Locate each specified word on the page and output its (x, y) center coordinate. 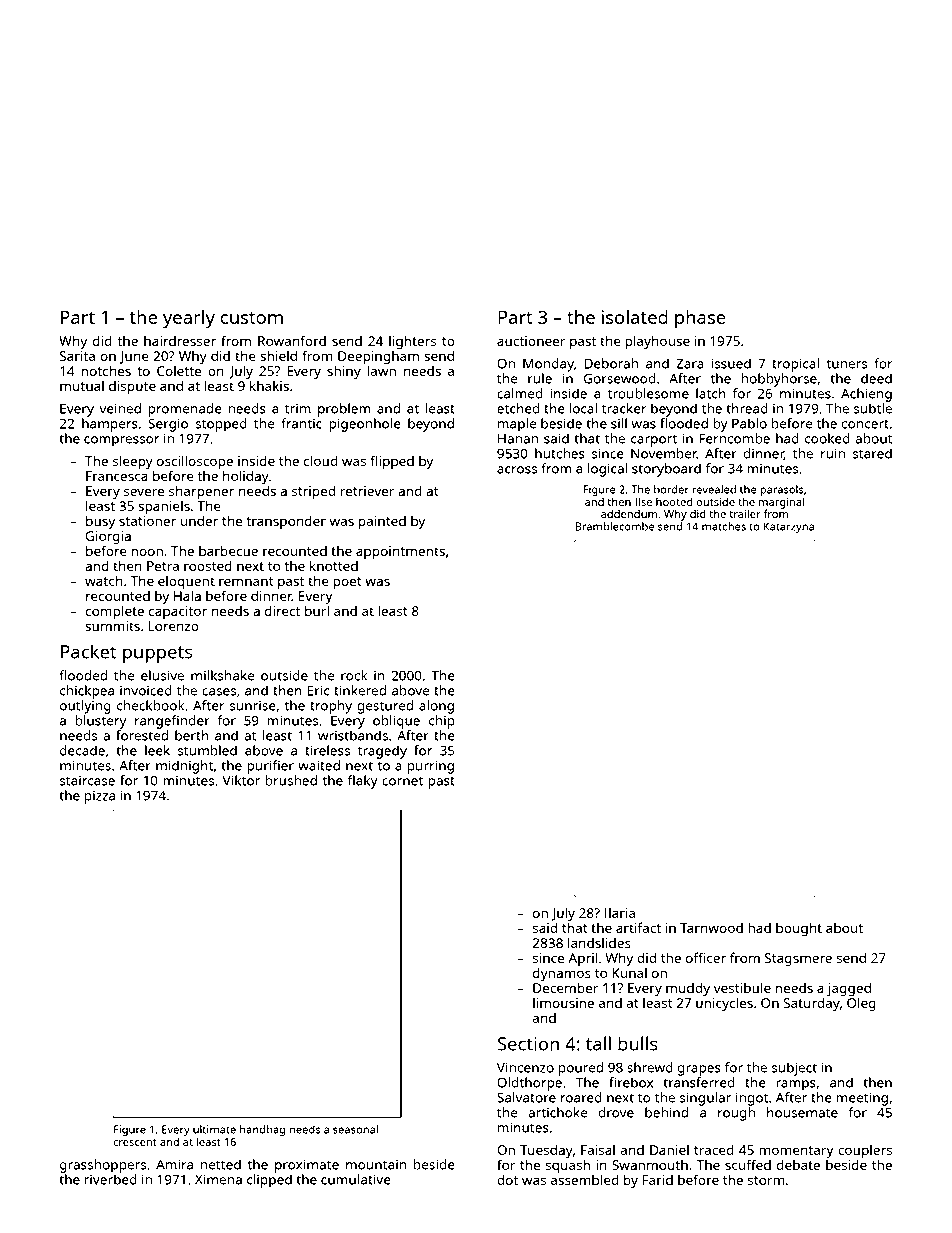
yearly (189, 319)
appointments (400, 552)
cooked (827, 438)
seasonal (355, 1129)
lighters (412, 342)
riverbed (110, 1179)
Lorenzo (173, 626)
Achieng (866, 395)
